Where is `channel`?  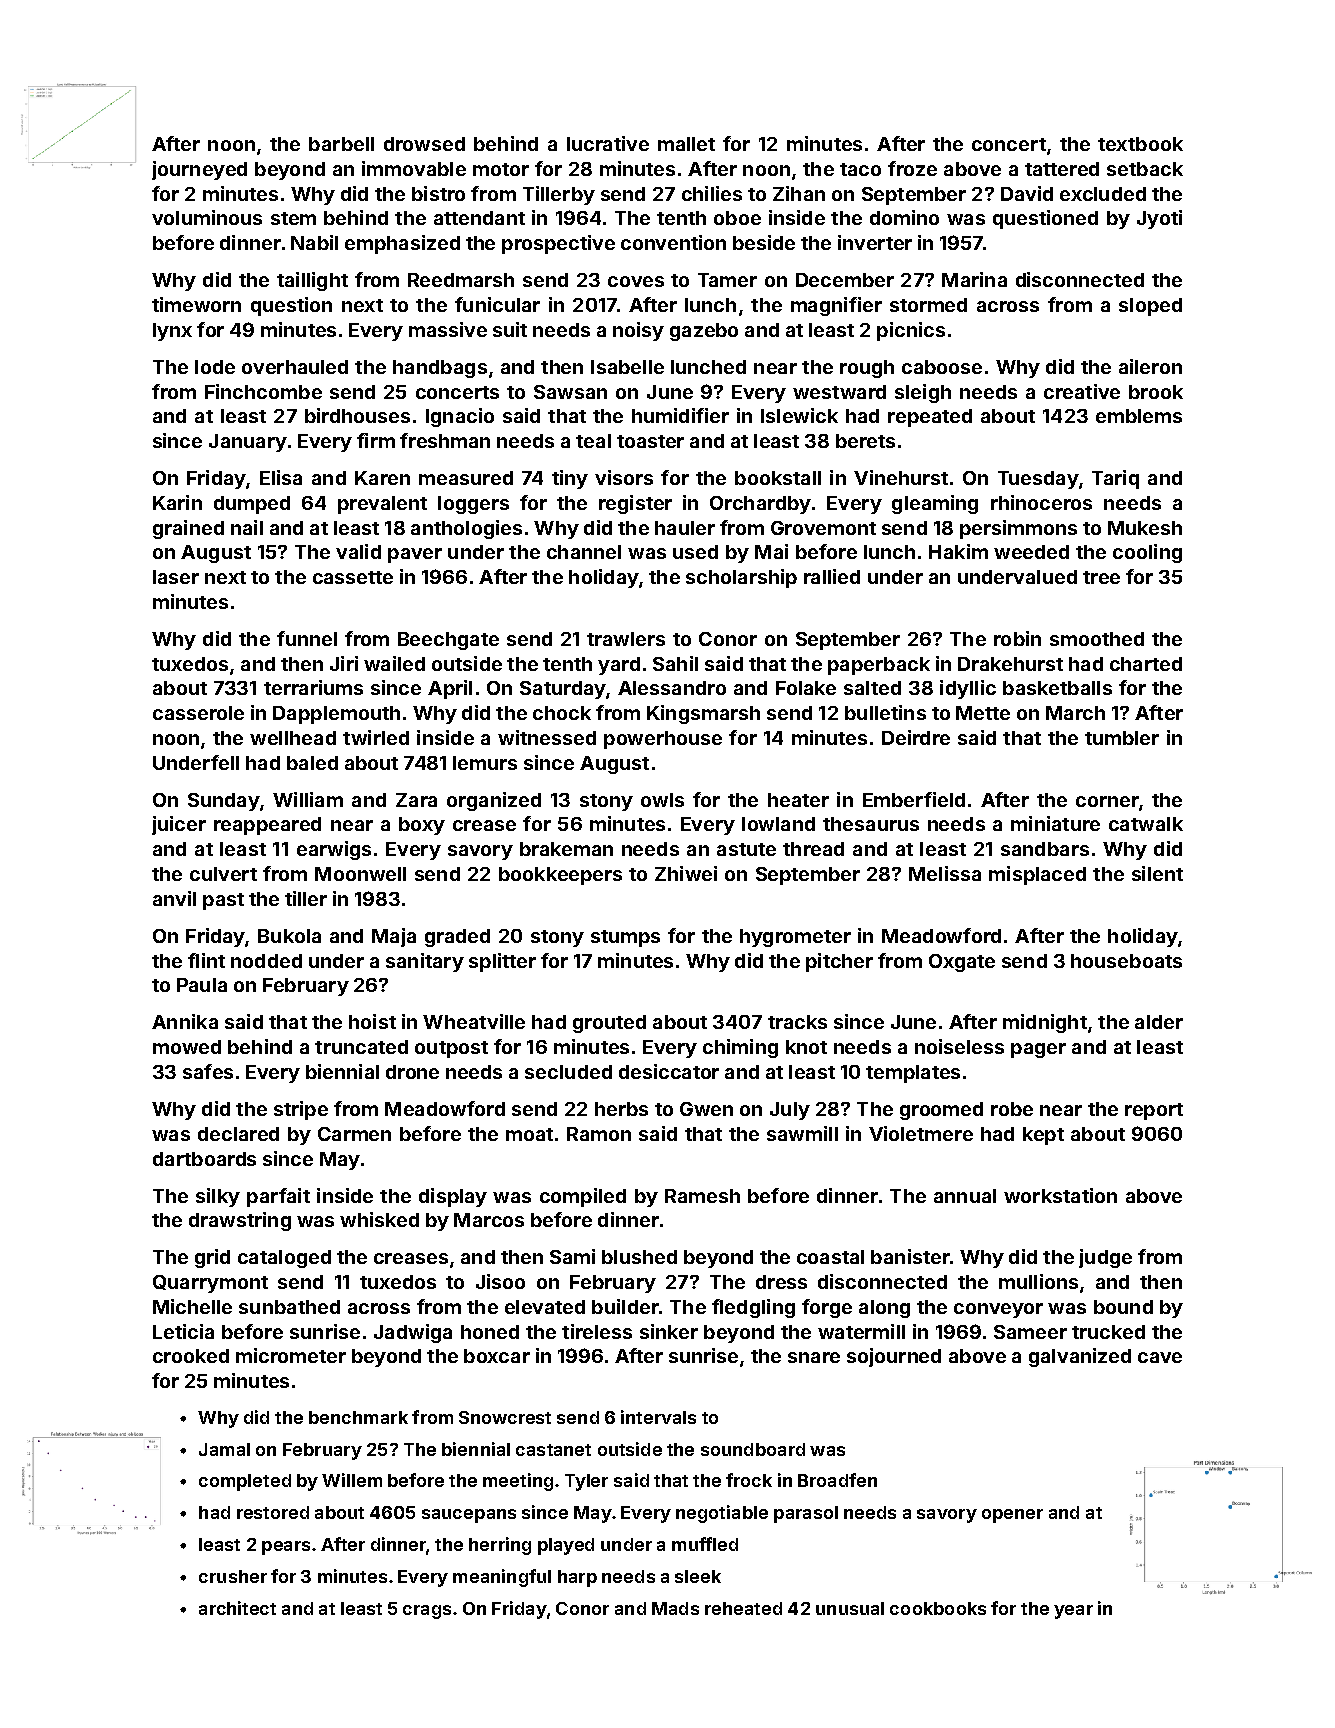 channel is located at coordinates (584, 552).
